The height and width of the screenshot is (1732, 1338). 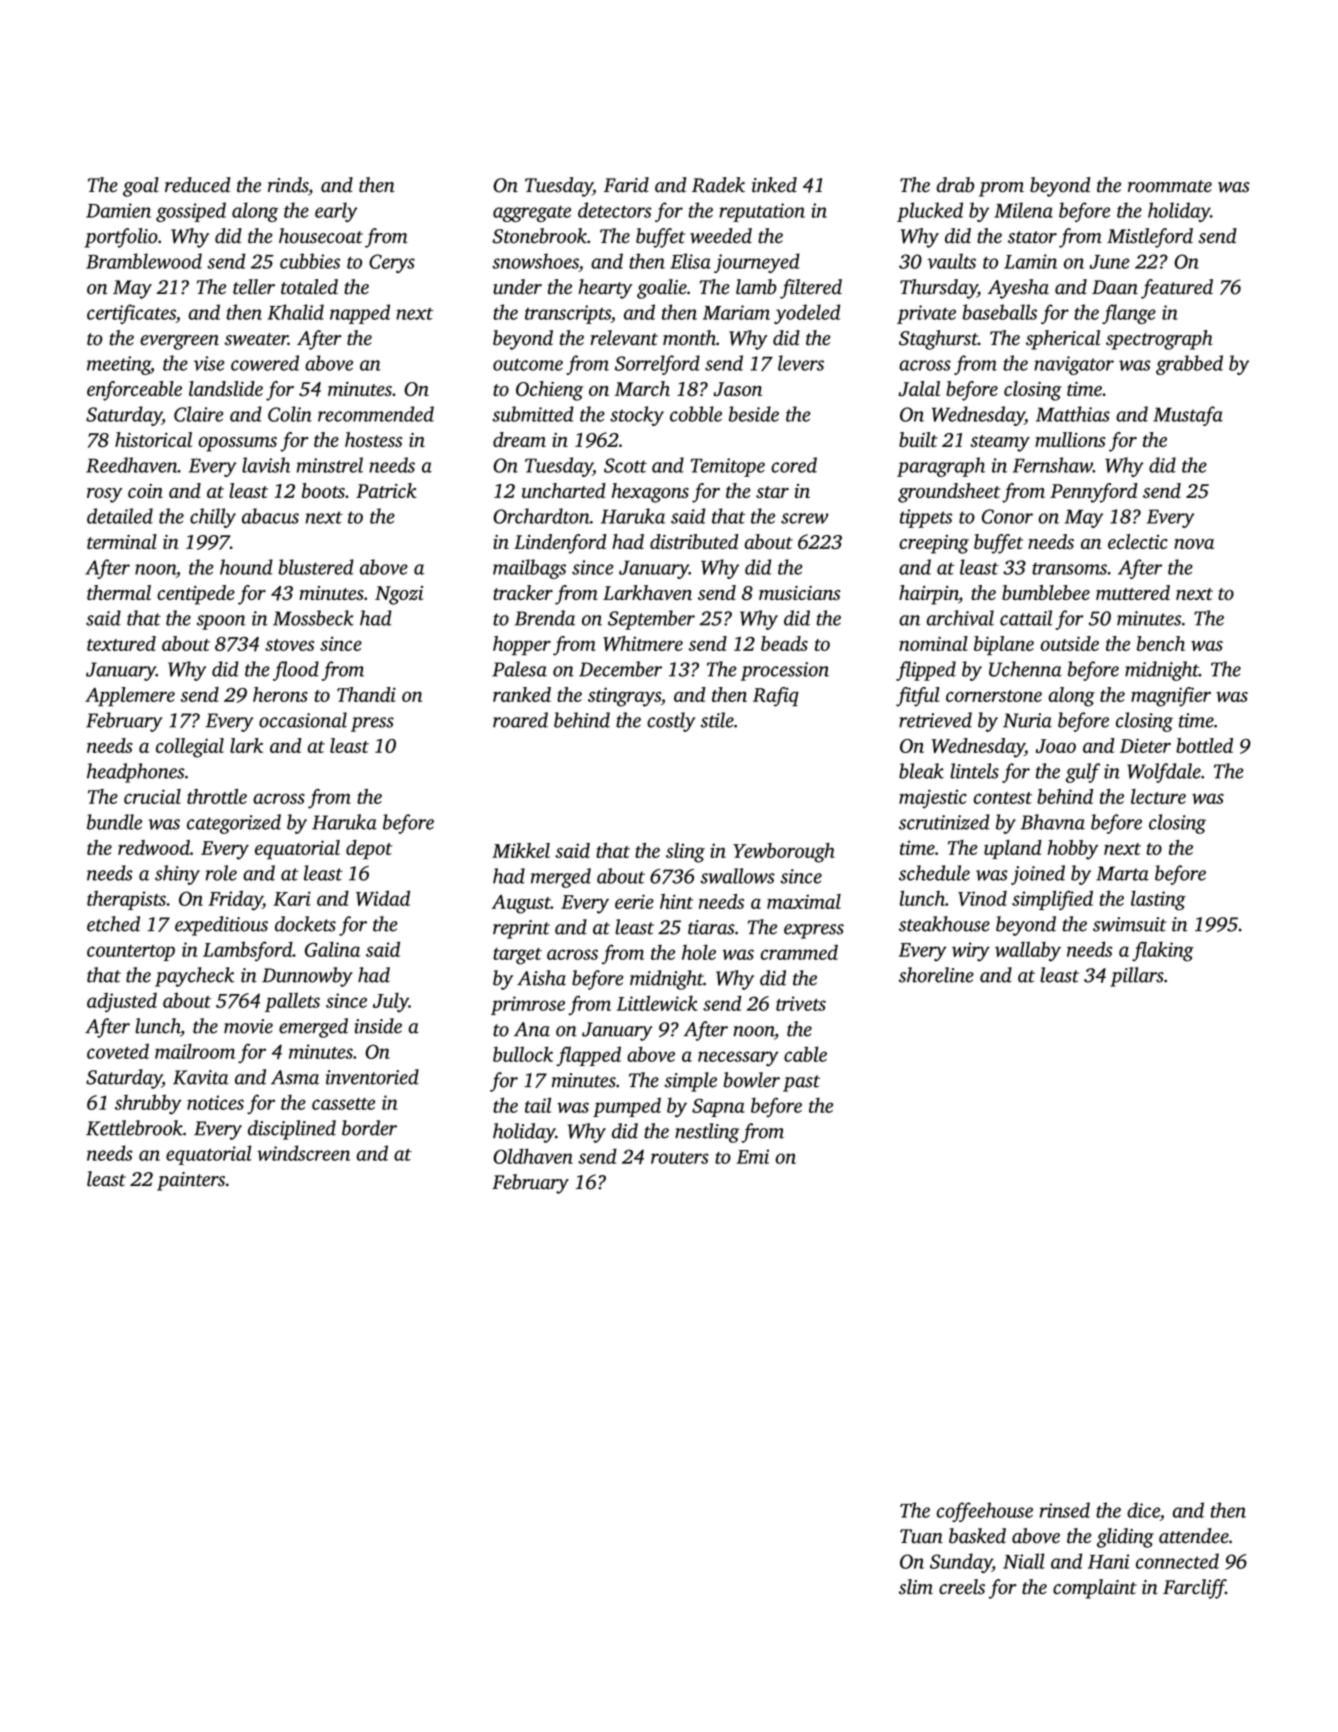 I want to click on thermal, so click(x=119, y=592).
